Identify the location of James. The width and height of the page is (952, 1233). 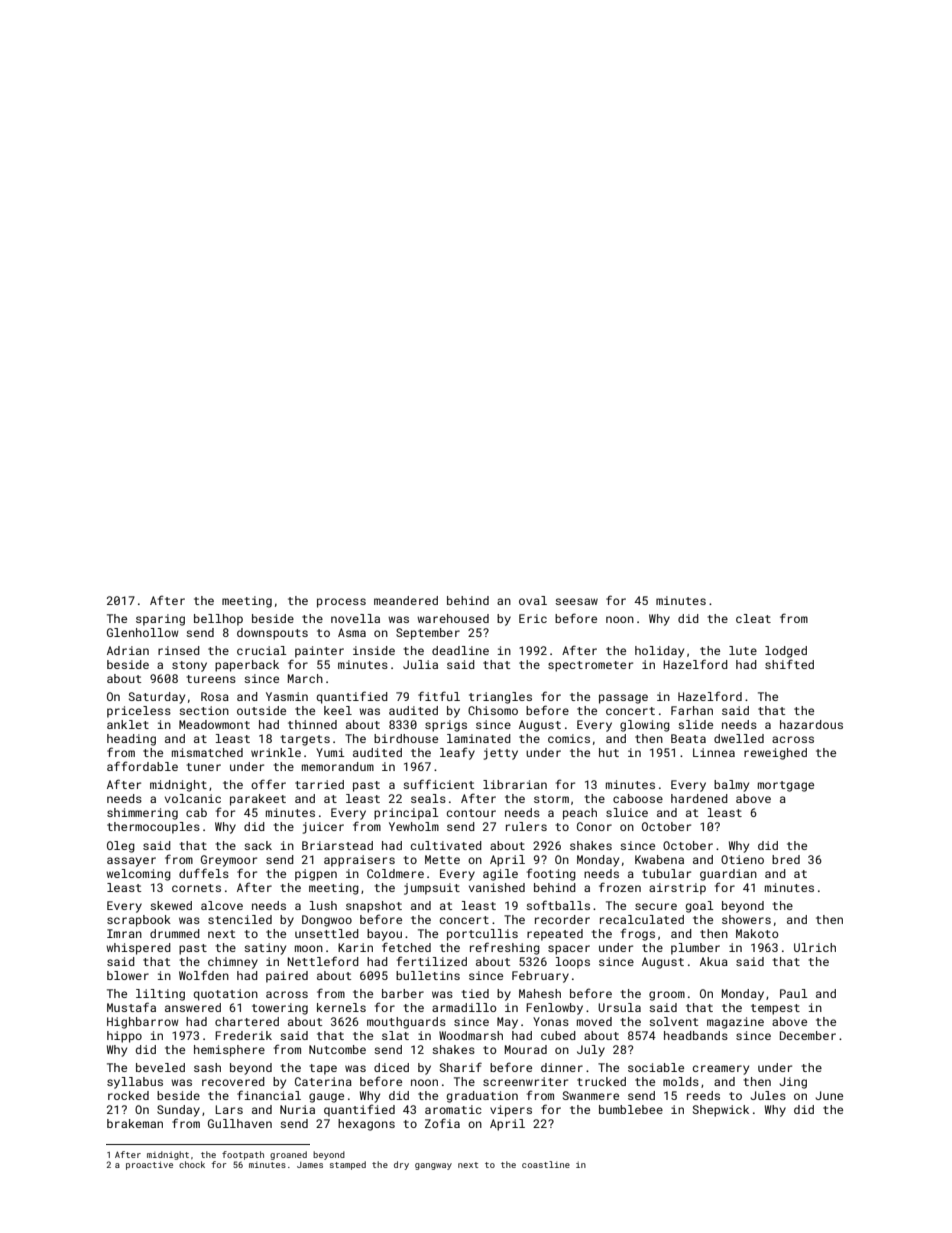
(310, 1165).
